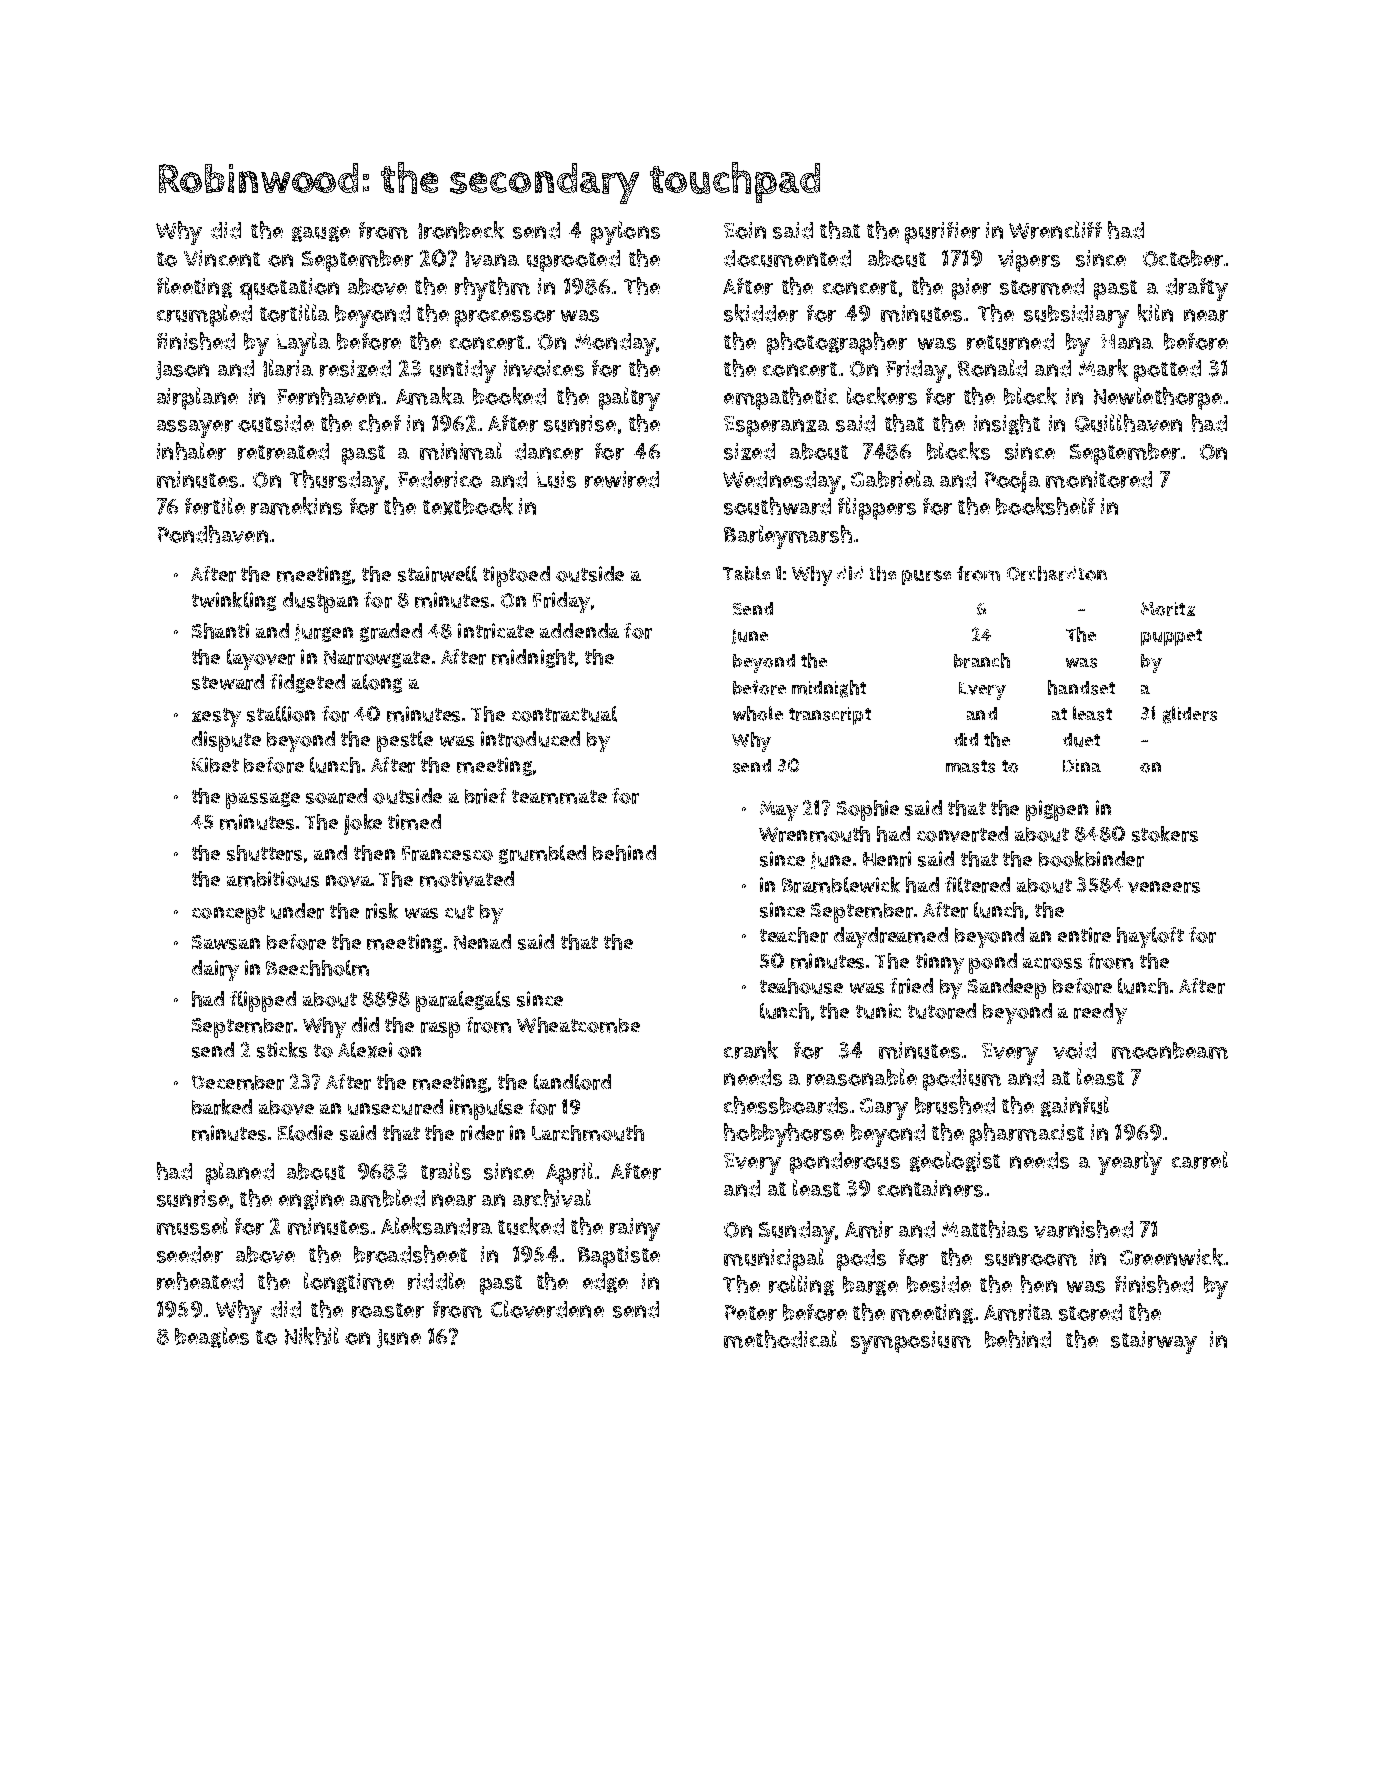  I want to click on grumbled, so click(542, 854).
